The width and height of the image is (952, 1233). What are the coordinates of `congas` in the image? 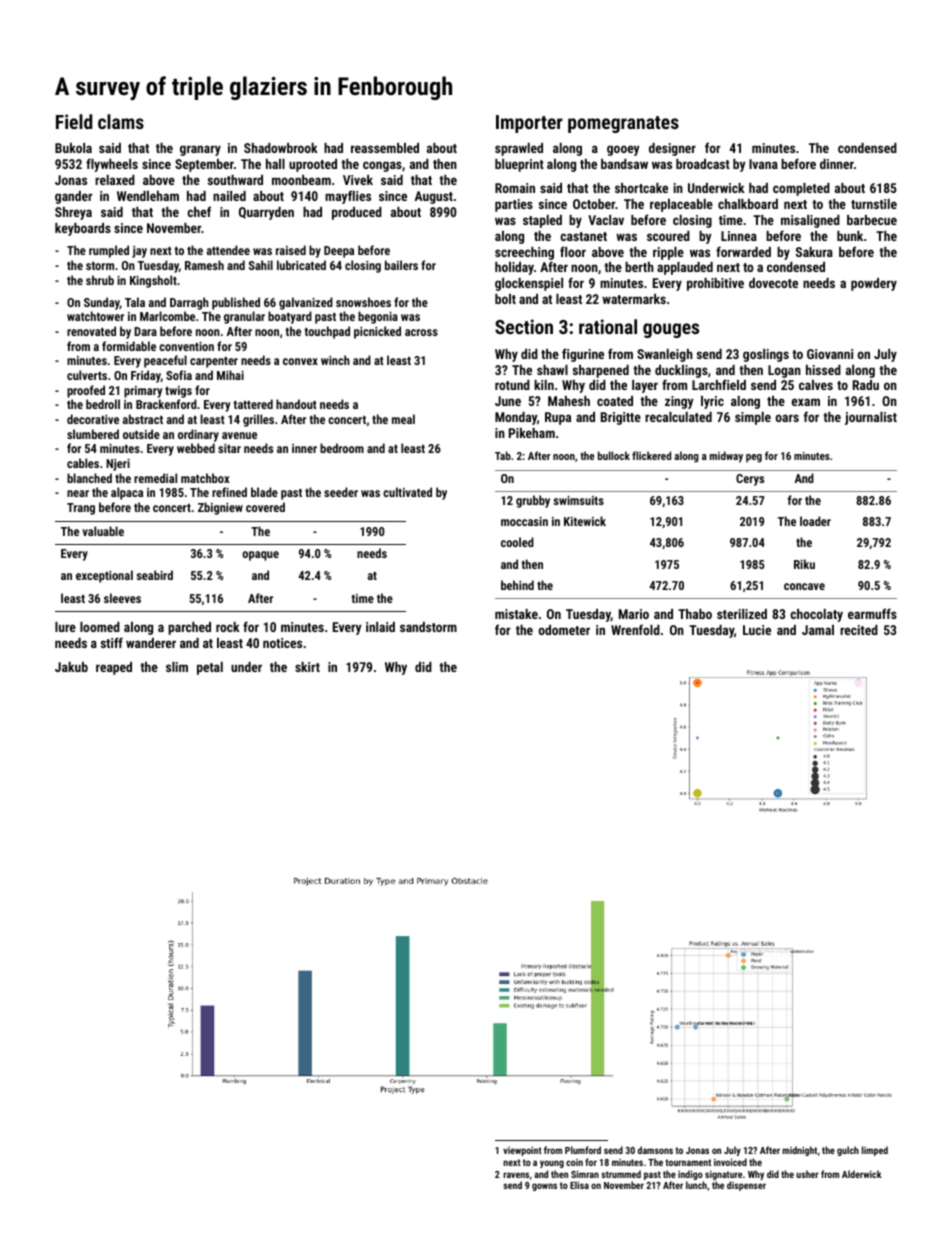 It's located at (382, 166).
